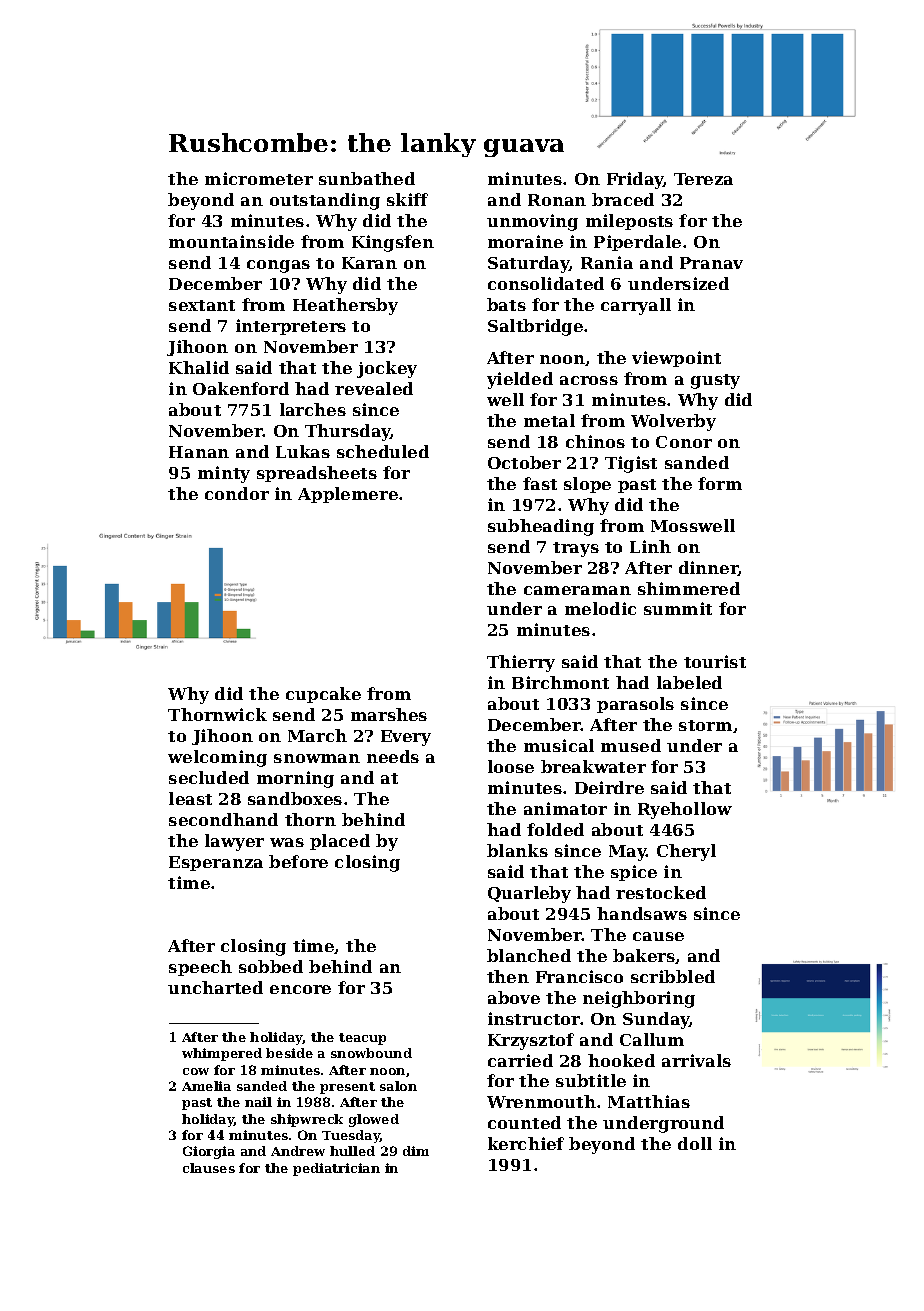 This document has width=924, height=1311. Describe the element at coordinates (416, 1151) in the document. I see `dim` at that location.
